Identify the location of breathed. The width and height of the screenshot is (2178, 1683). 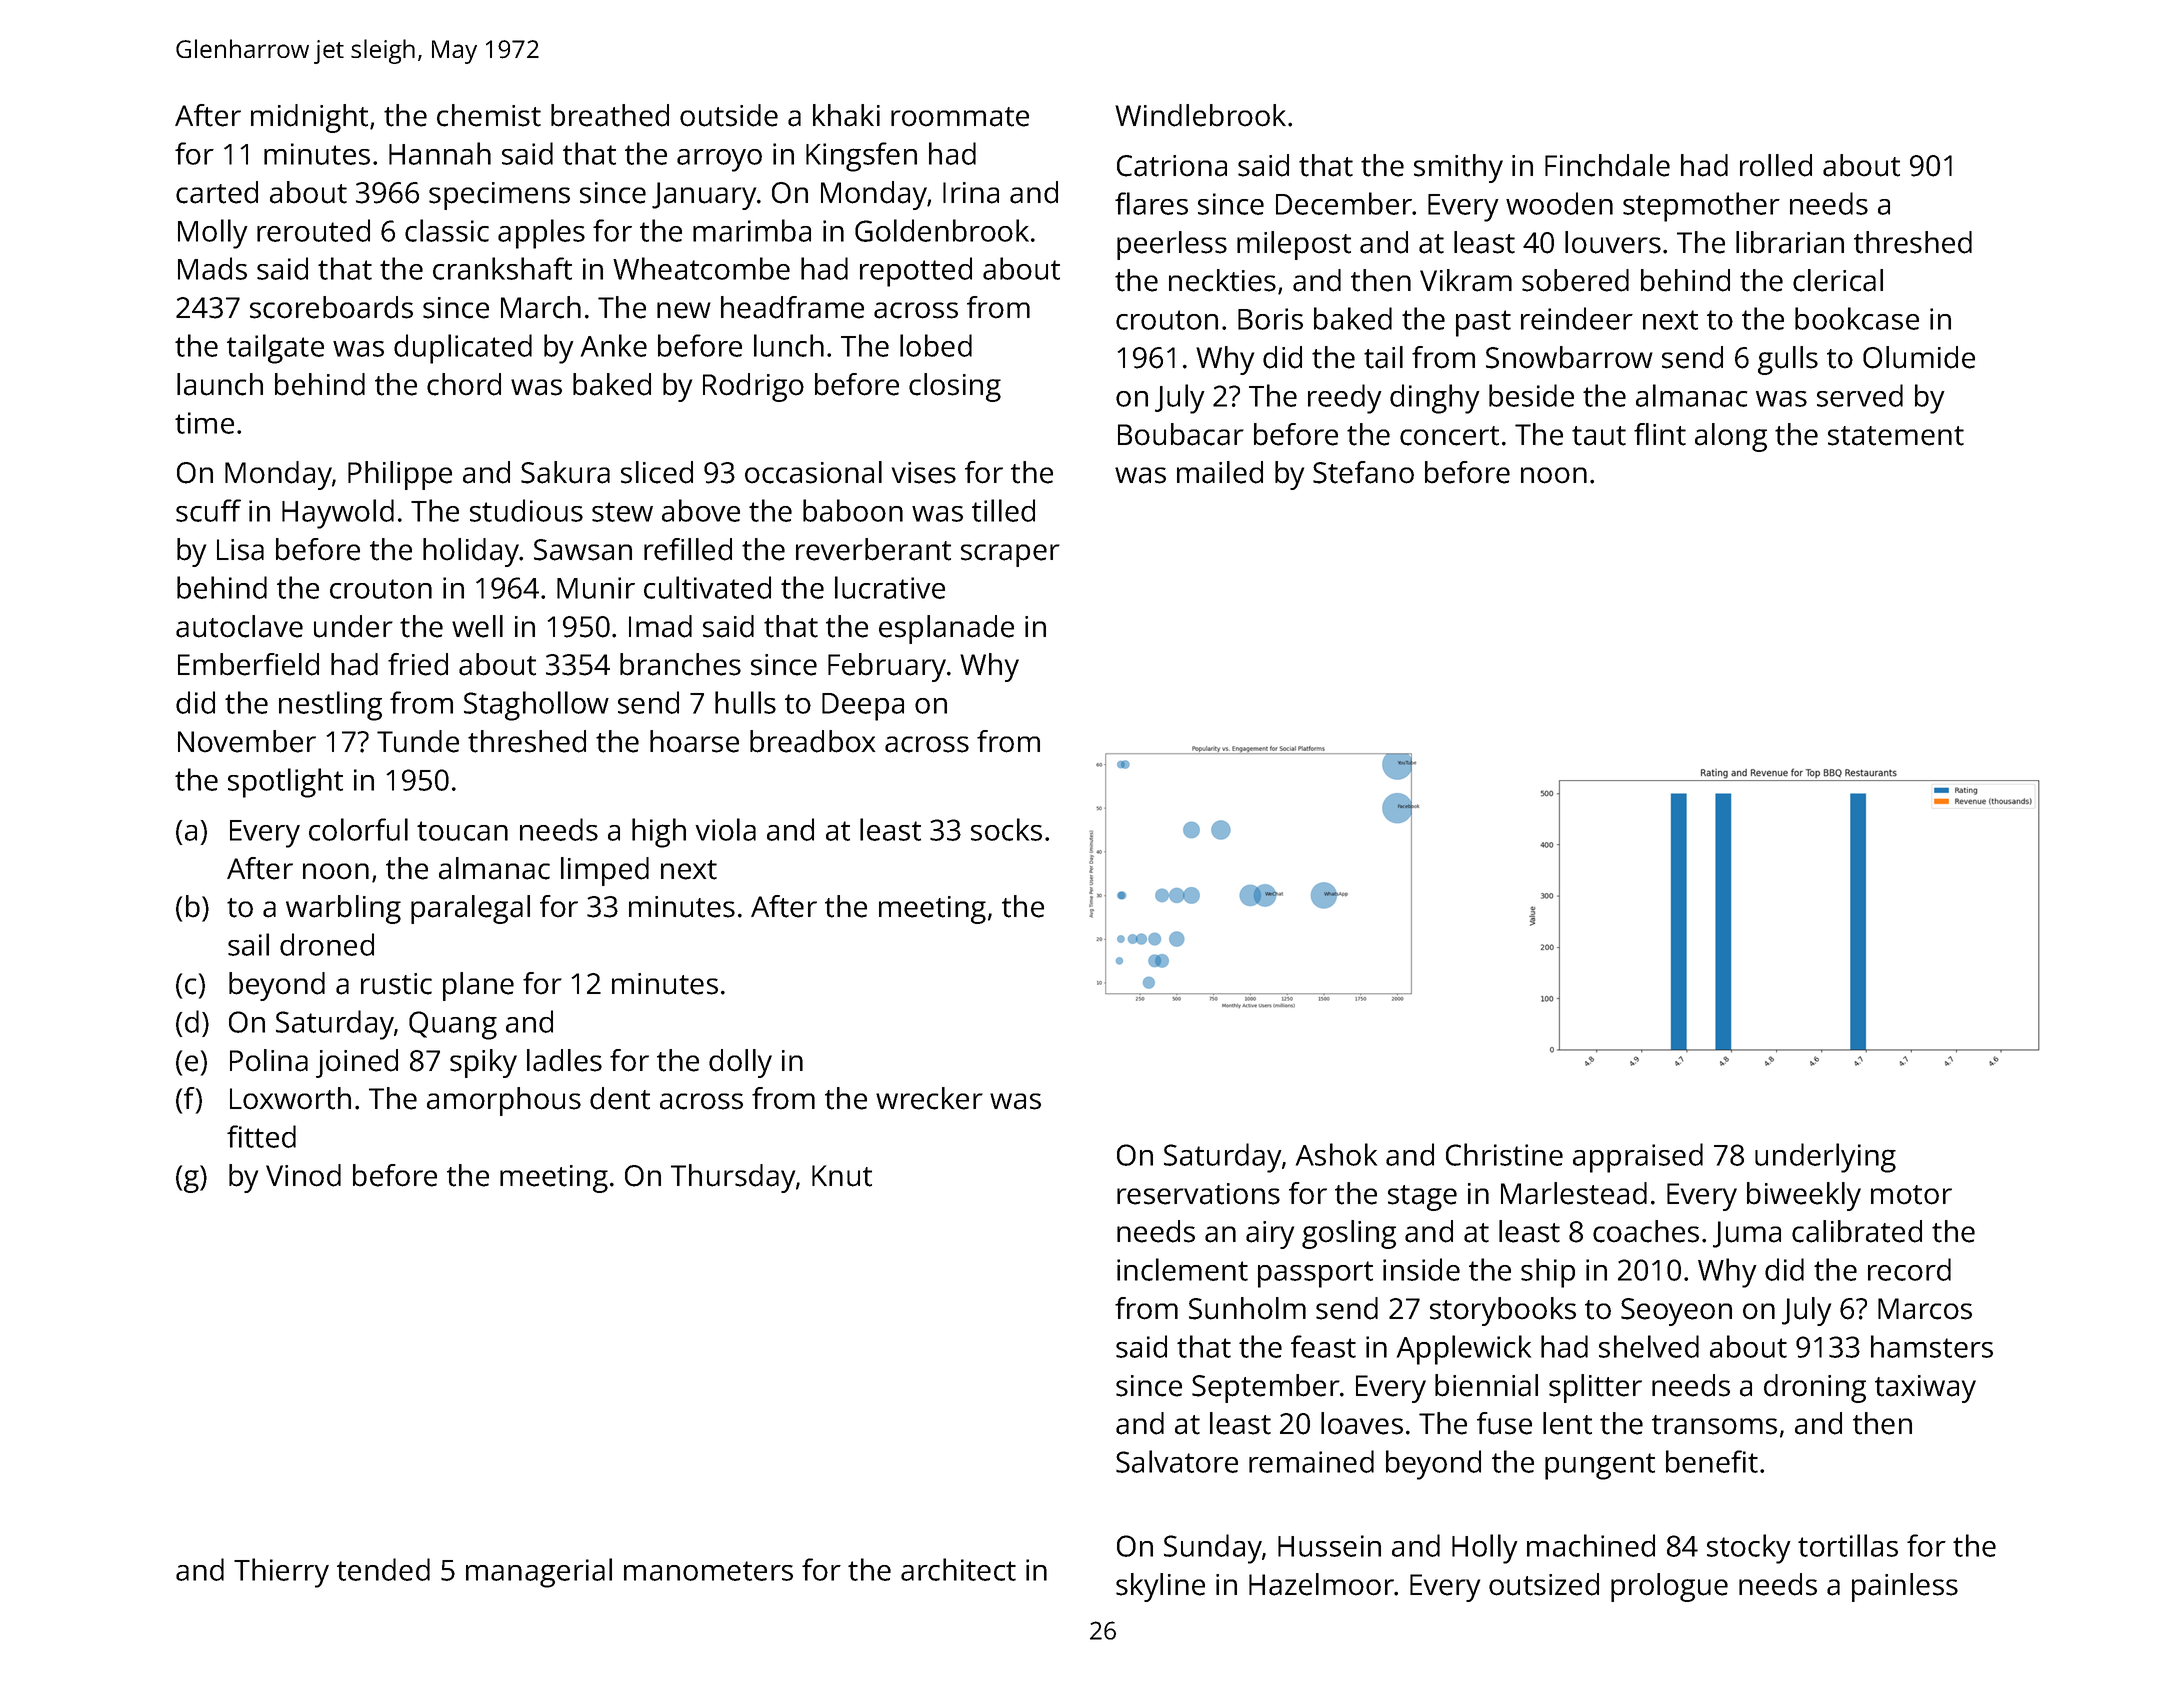
(610, 115).
